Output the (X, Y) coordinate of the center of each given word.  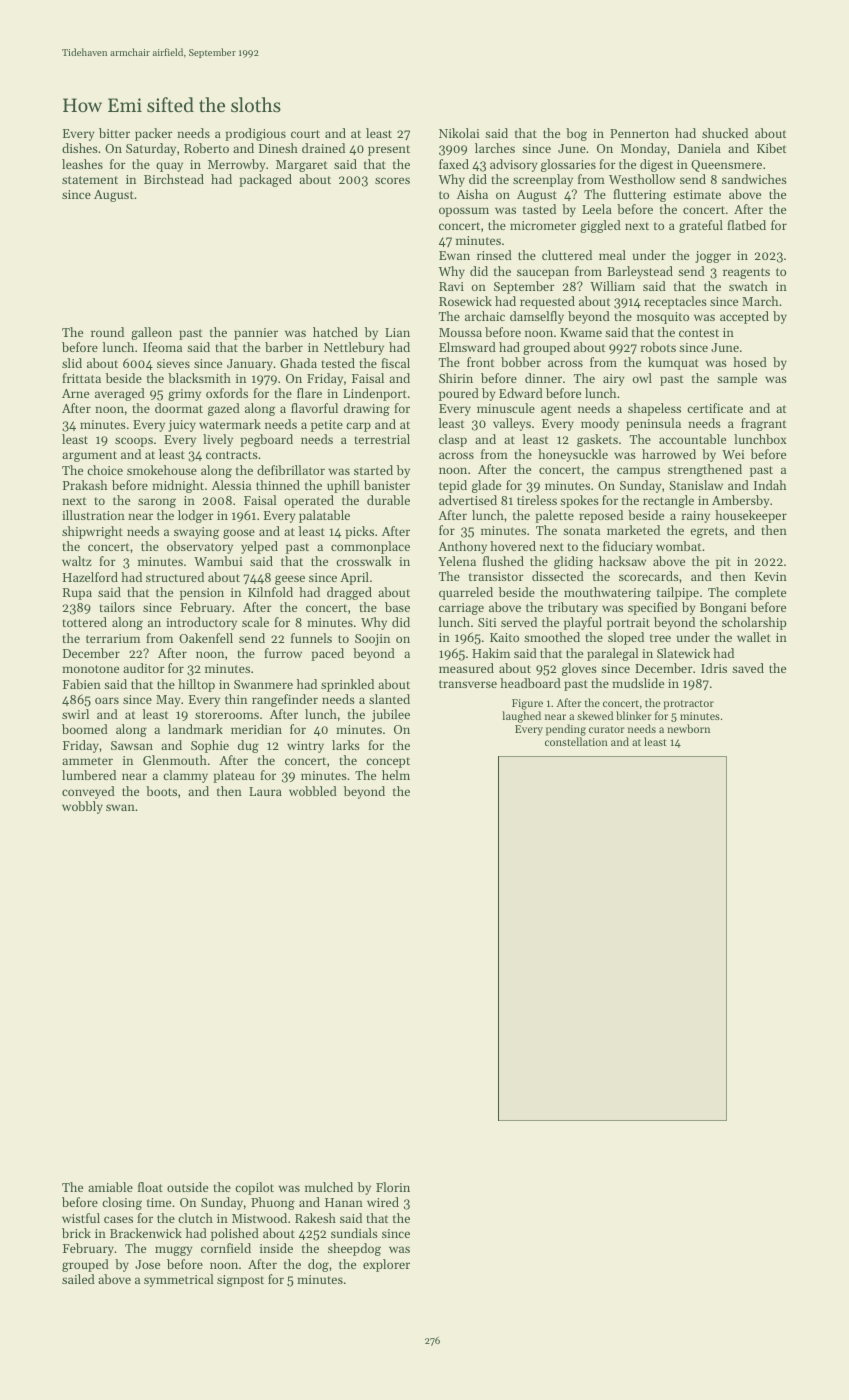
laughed (521, 717)
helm (396, 775)
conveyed (88, 792)
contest (699, 333)
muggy (174, 1251)
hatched (335, 332)
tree (660, 638)
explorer (386, 1265)
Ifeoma (162, 347)
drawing (367, 409)
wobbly (82, 807)
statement (90, 180)
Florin (393, 1187)
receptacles (675, 302)
